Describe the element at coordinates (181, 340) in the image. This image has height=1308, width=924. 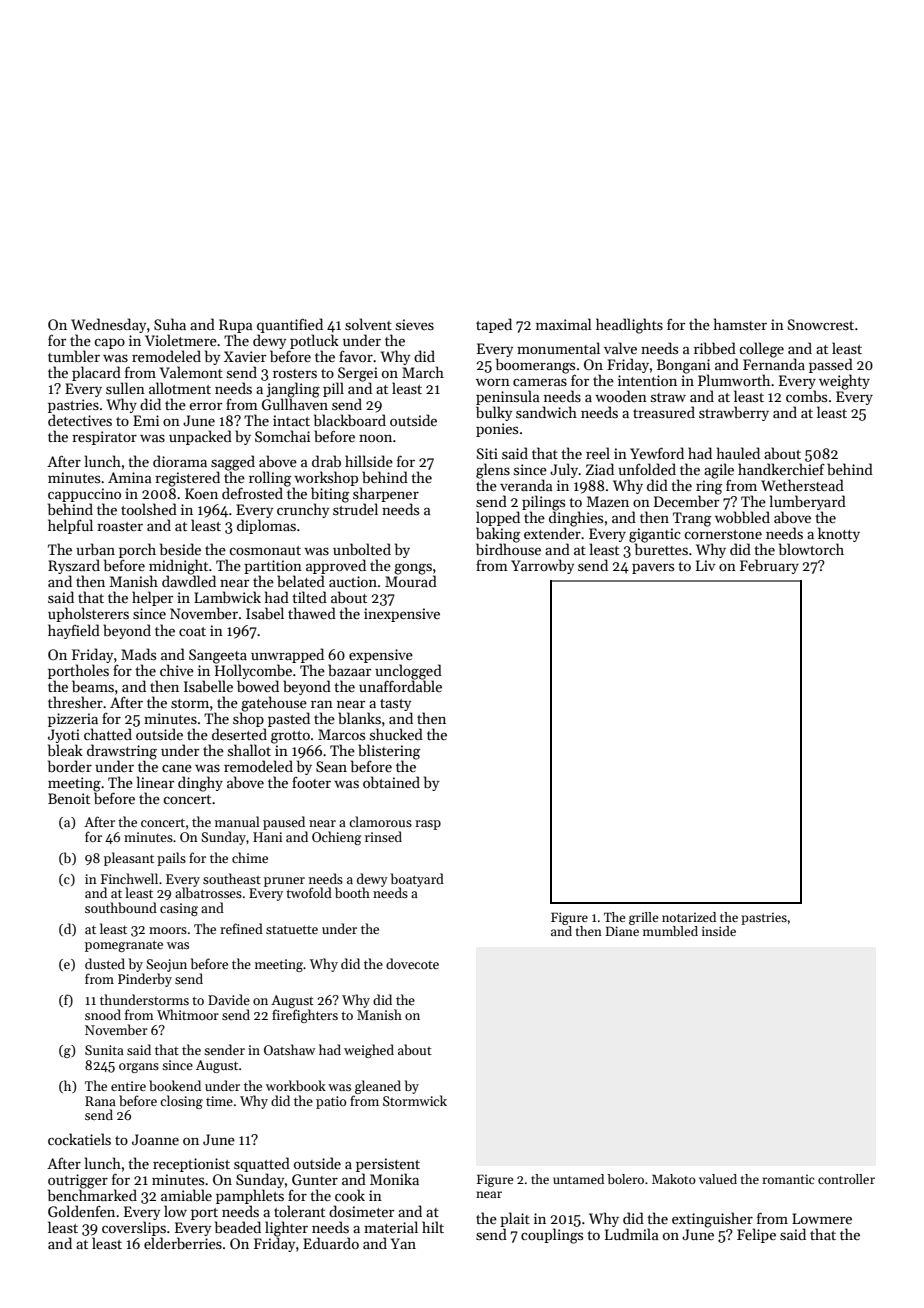
I see `Violetmere` at that location.
